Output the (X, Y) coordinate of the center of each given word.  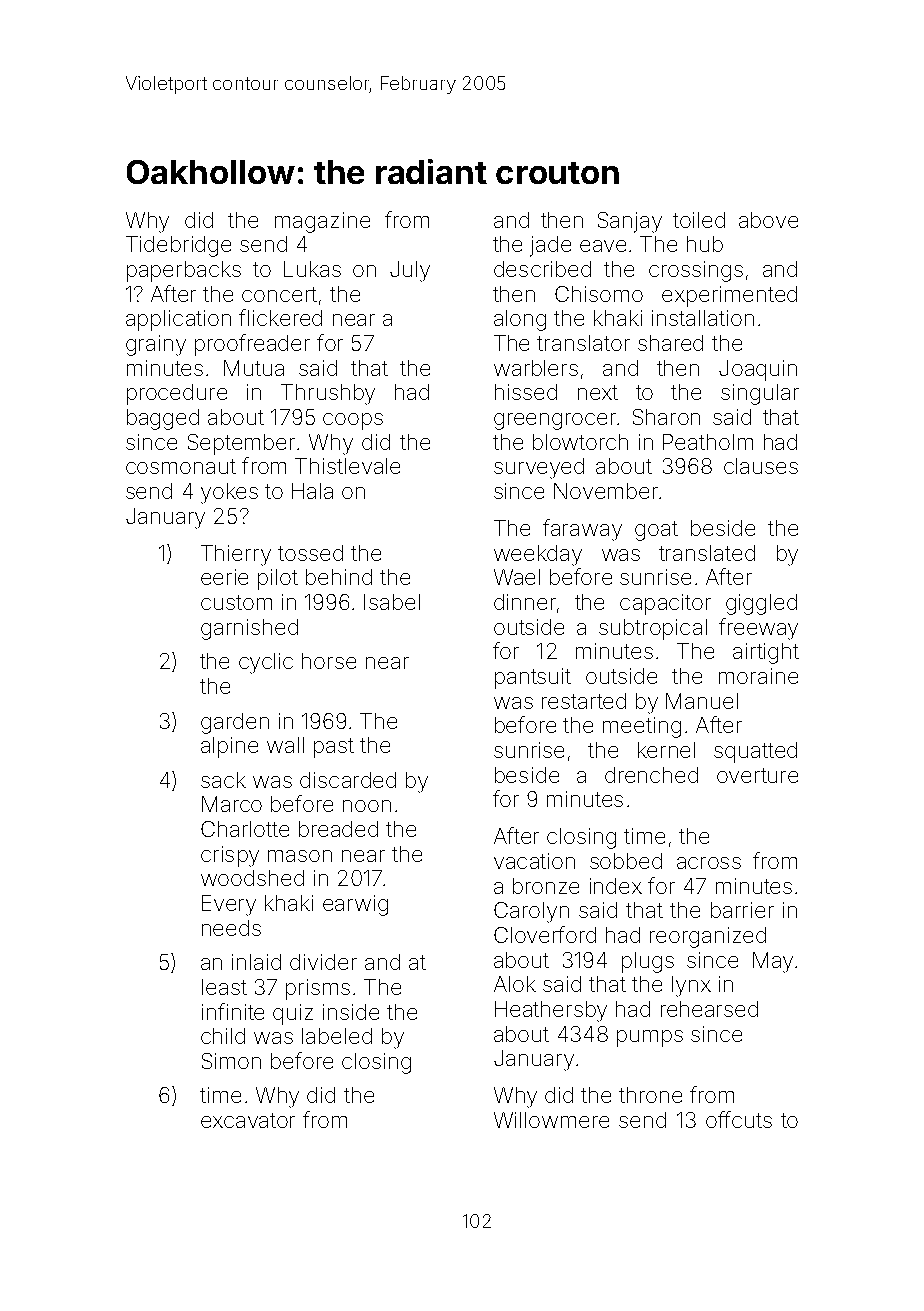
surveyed (539, 468)
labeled (337, 1036)
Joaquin (758, 370)
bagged (163, 419)
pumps (650, 1038)
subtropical (653, 629)
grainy (156, 345)
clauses (761, 466)
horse (329, 661)
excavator (248, 1120)
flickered (280, 317)
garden (235, 723)
